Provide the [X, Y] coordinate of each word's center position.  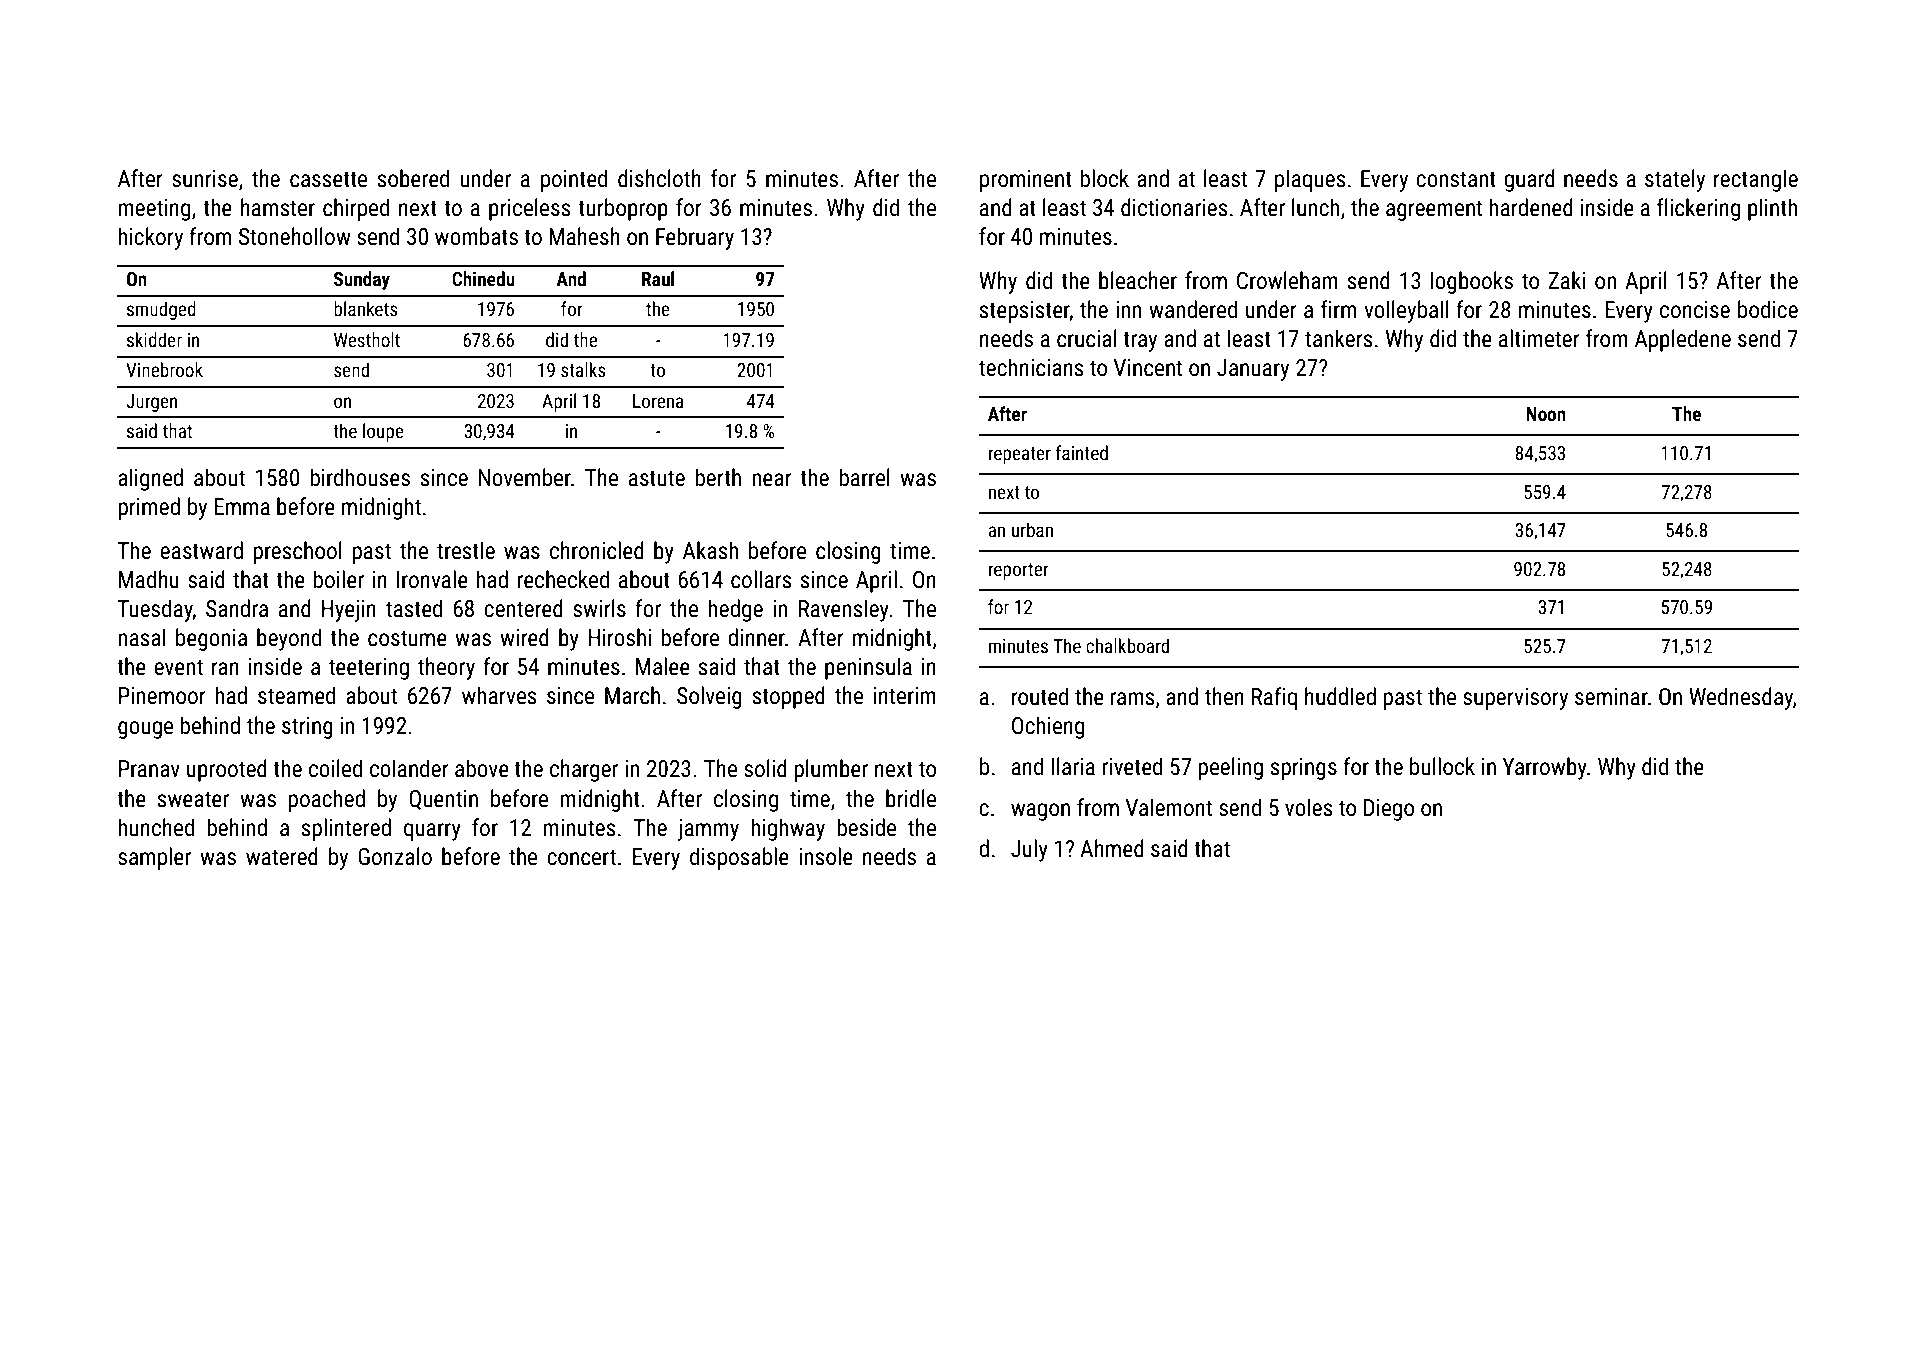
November [525, 477]
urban [1032, 529]
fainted [1082, 452]
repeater [1020, 455]
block [1104, 178]
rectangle [1756, 180]
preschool [297, 552]
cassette [328, 179]
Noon [1546, 414]
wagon [1040, 812]
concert [581, 857]
